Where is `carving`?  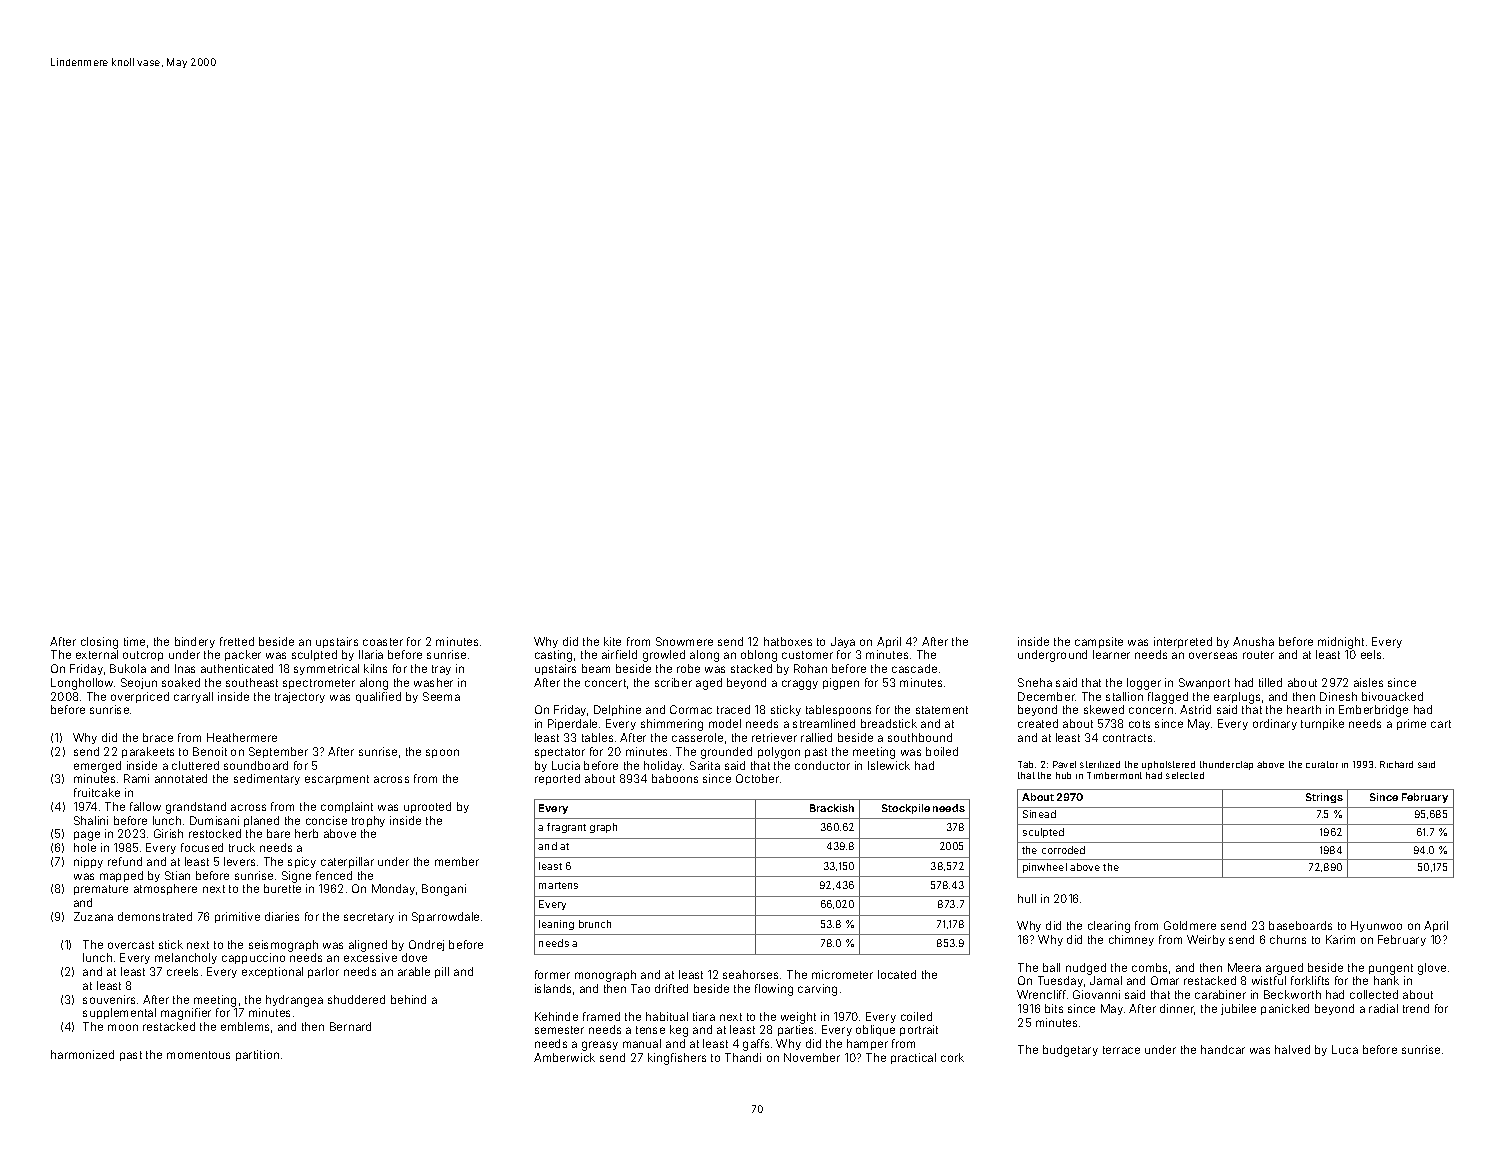 carving is located at coordinates (817, 990).
